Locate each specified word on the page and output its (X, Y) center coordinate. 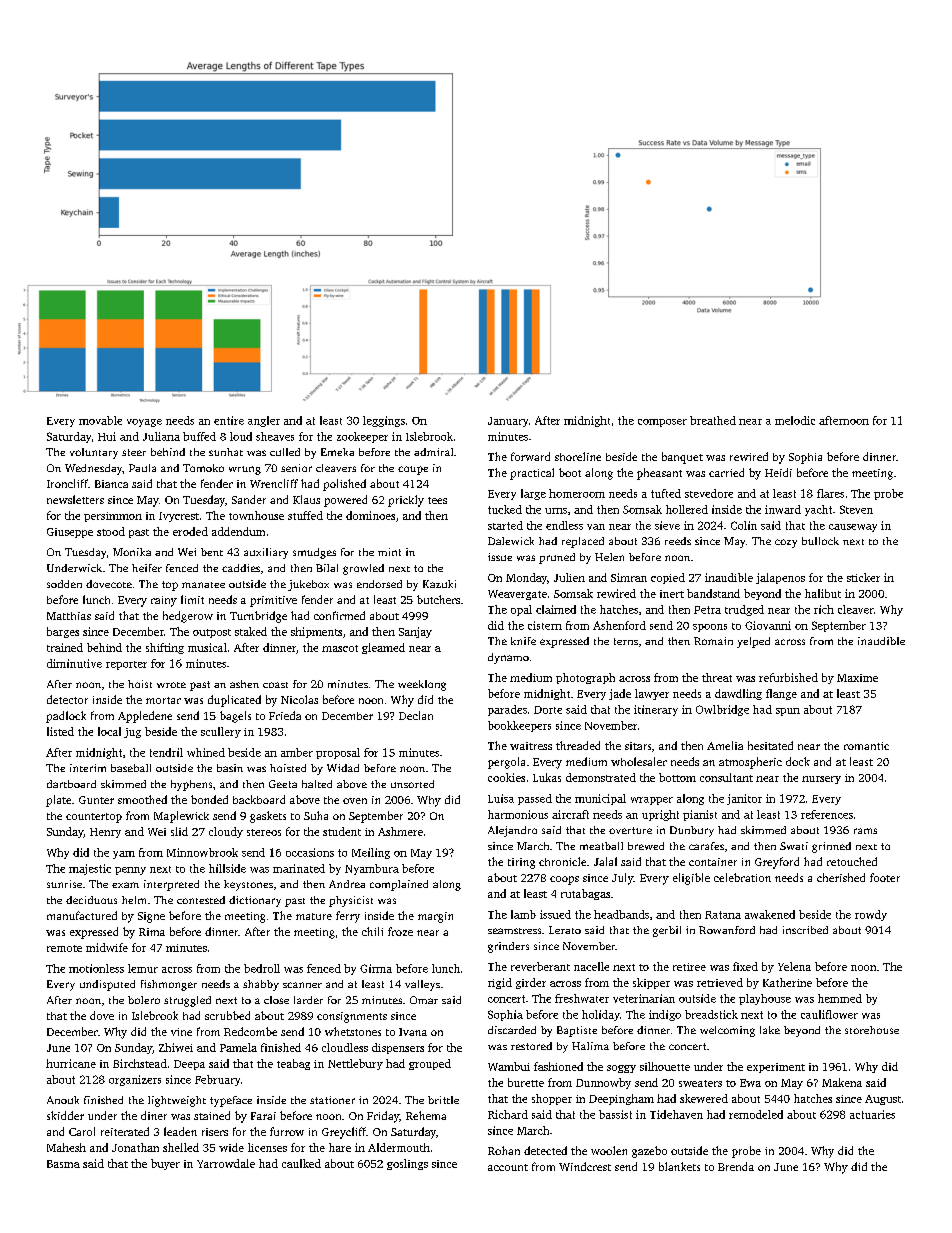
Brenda (736, 1166)
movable (100, 420)
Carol (82, 1131)
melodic (795, 420)
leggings (384, 421)
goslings (407, 1164)
